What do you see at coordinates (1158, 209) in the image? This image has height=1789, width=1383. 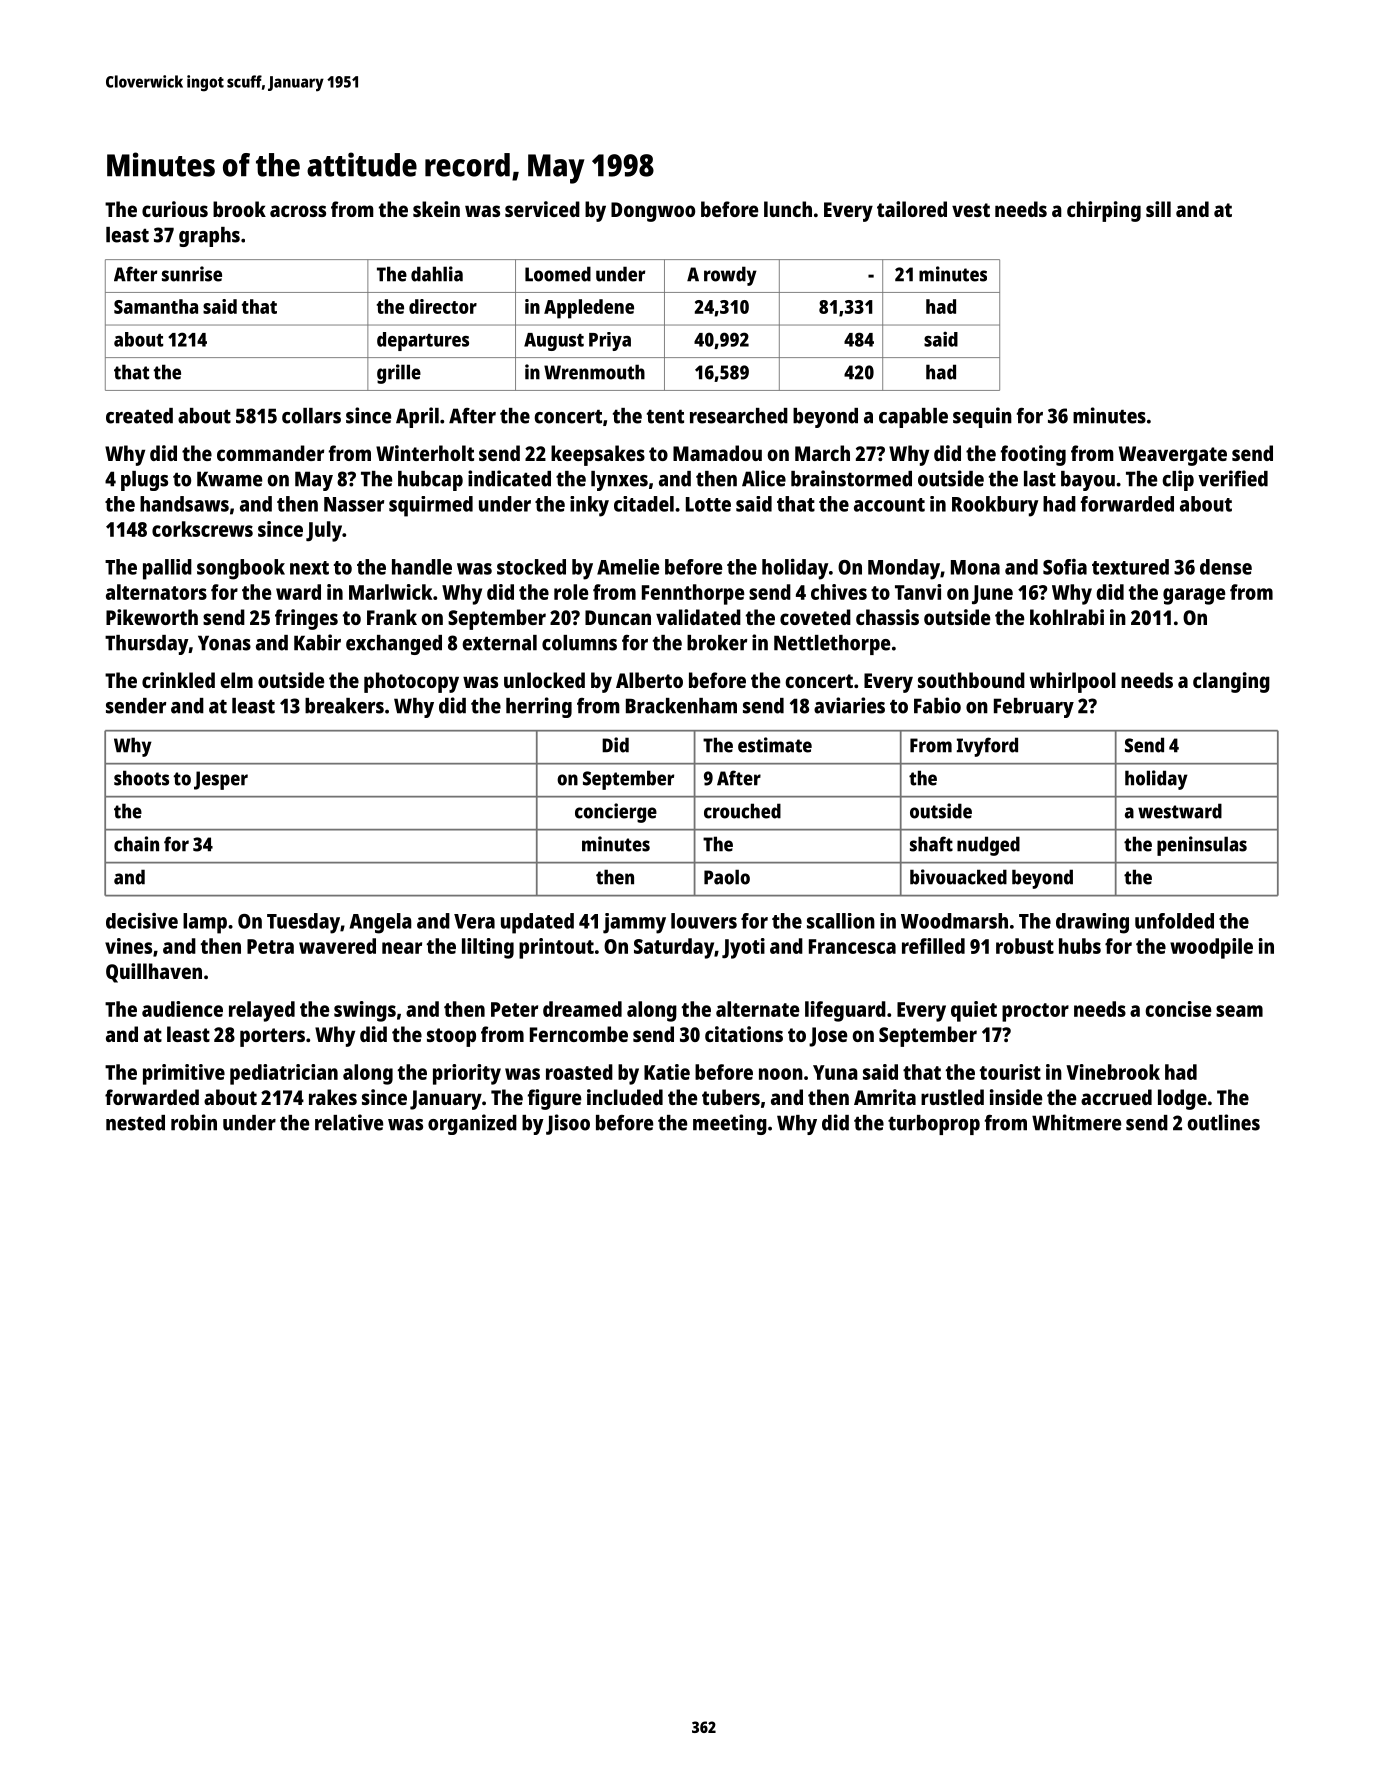 I see `sill` at bounding box center [1158, 209].
